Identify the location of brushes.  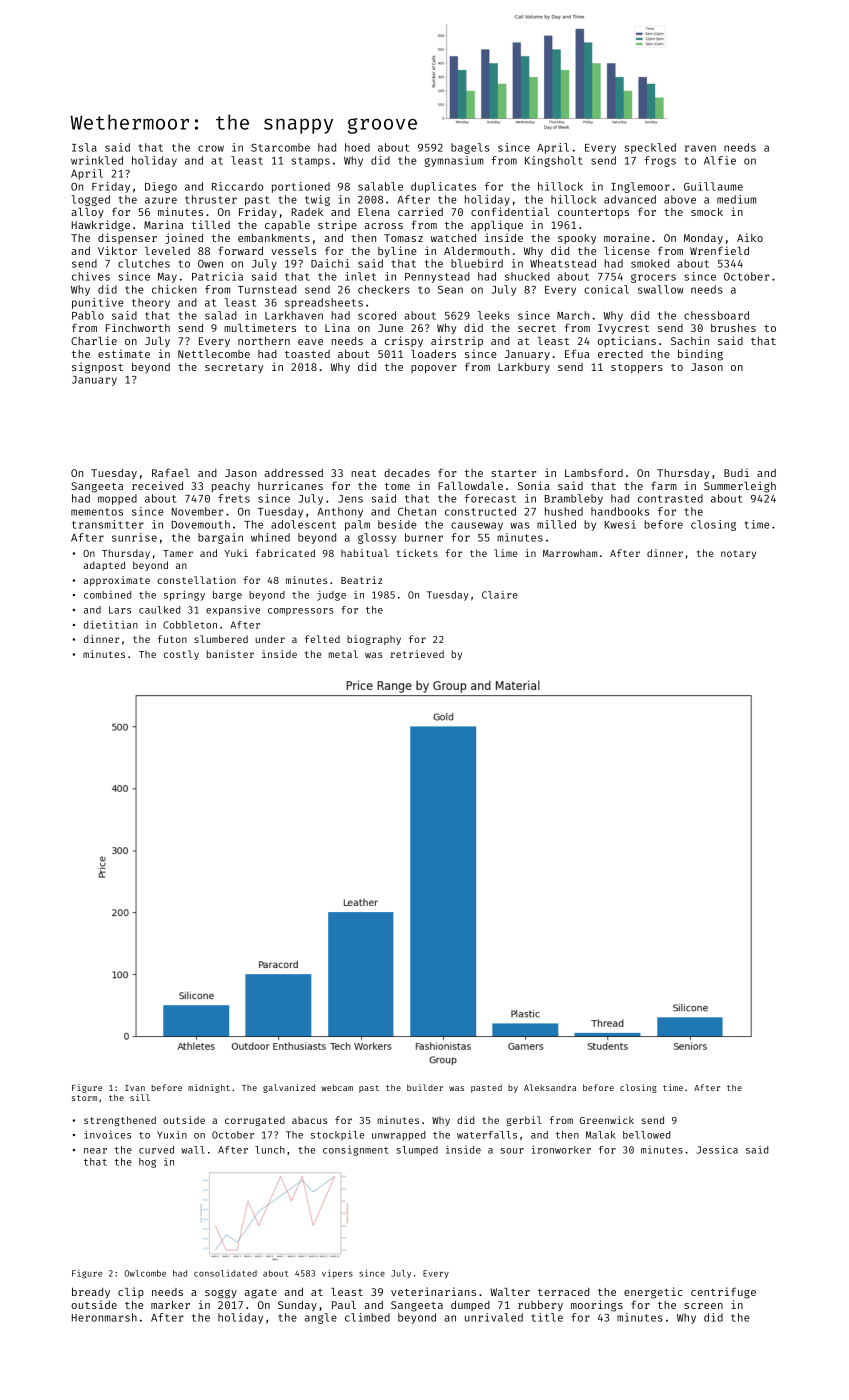
(733, 328).
